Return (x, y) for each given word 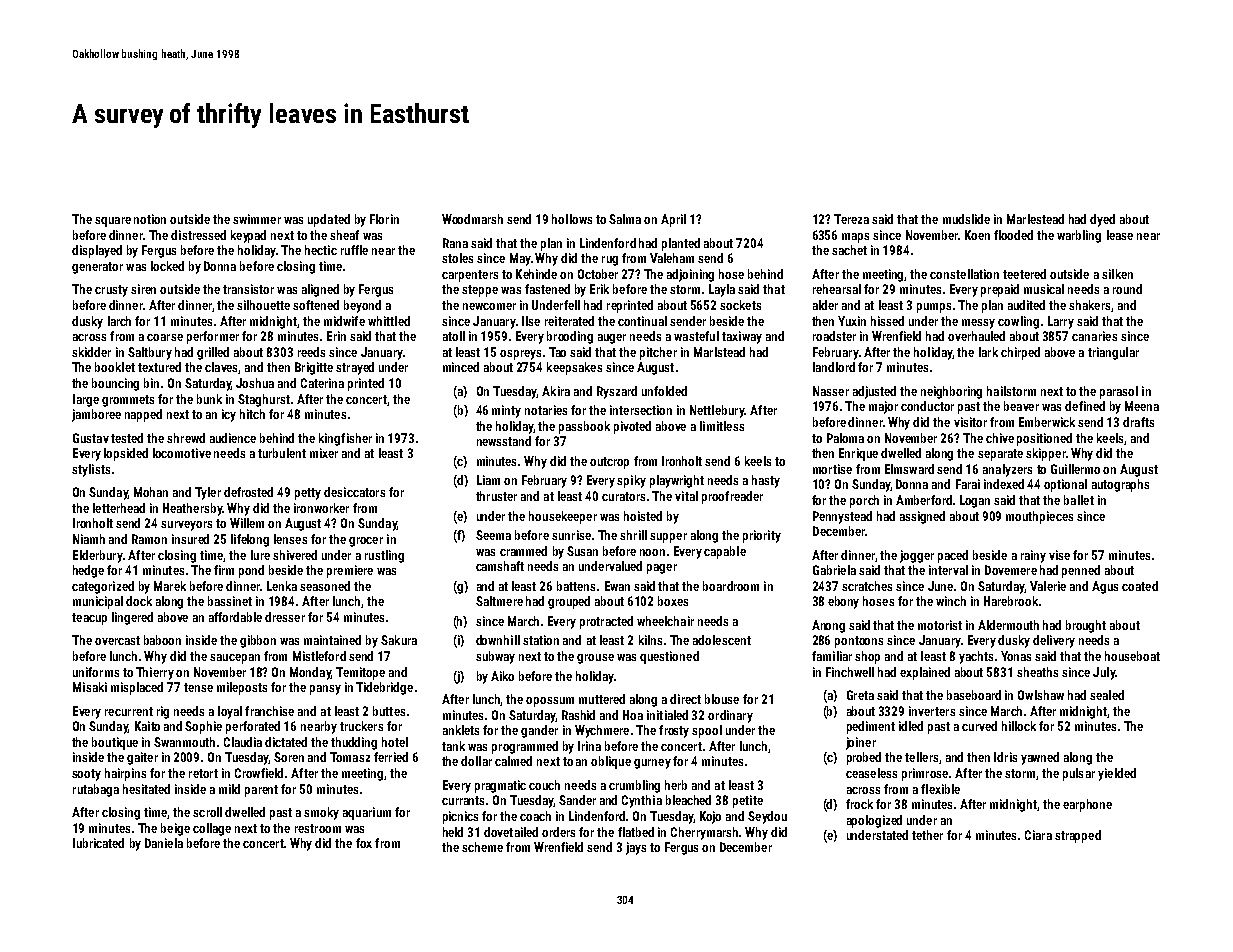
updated (329, 220)
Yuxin (852, 321)
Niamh (89, 539)
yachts (976, 657)
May (520, 259)
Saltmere (499, 601)
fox (364, 843)
